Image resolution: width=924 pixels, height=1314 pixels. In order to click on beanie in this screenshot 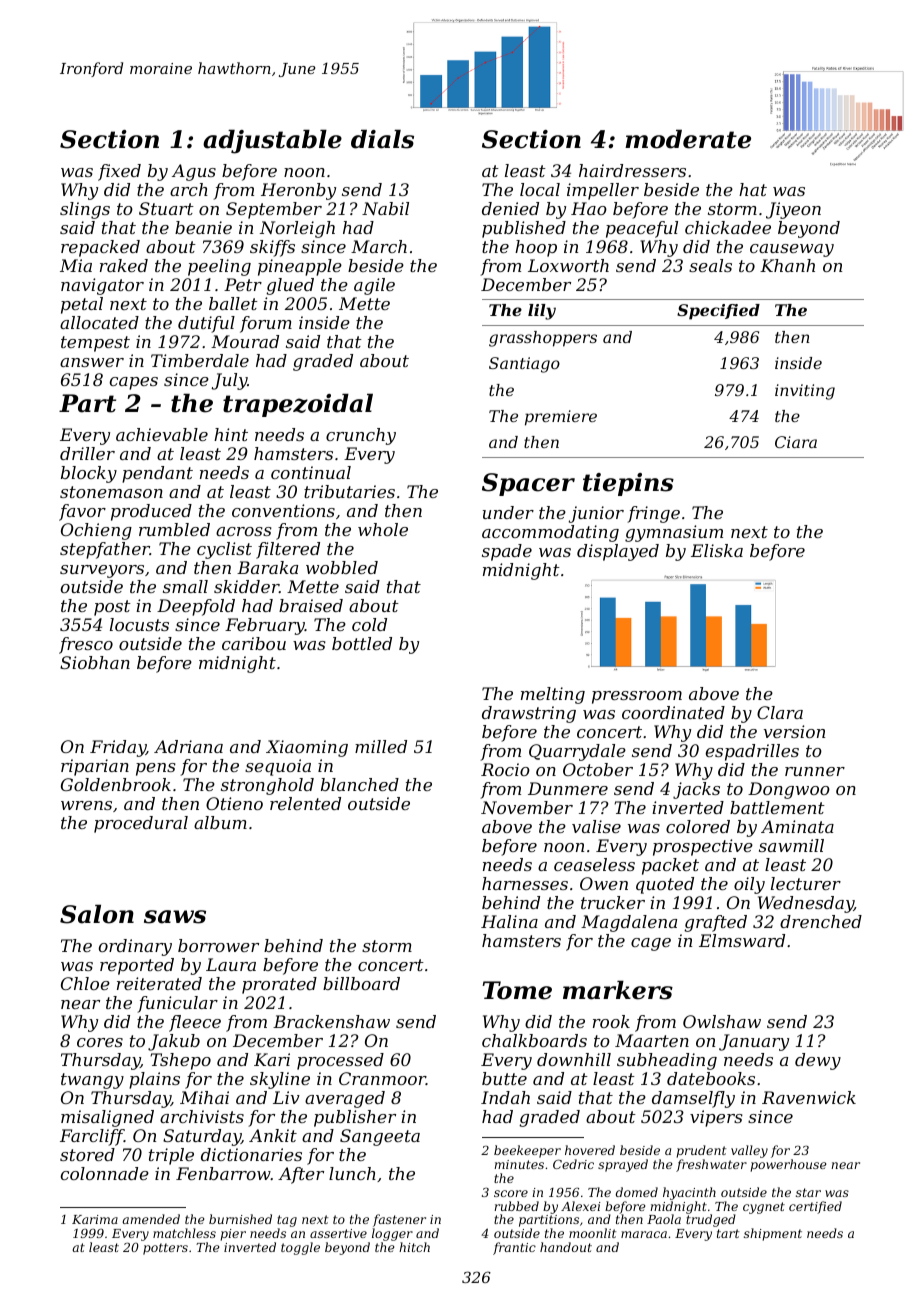, I will do `click(203, 227)`.
